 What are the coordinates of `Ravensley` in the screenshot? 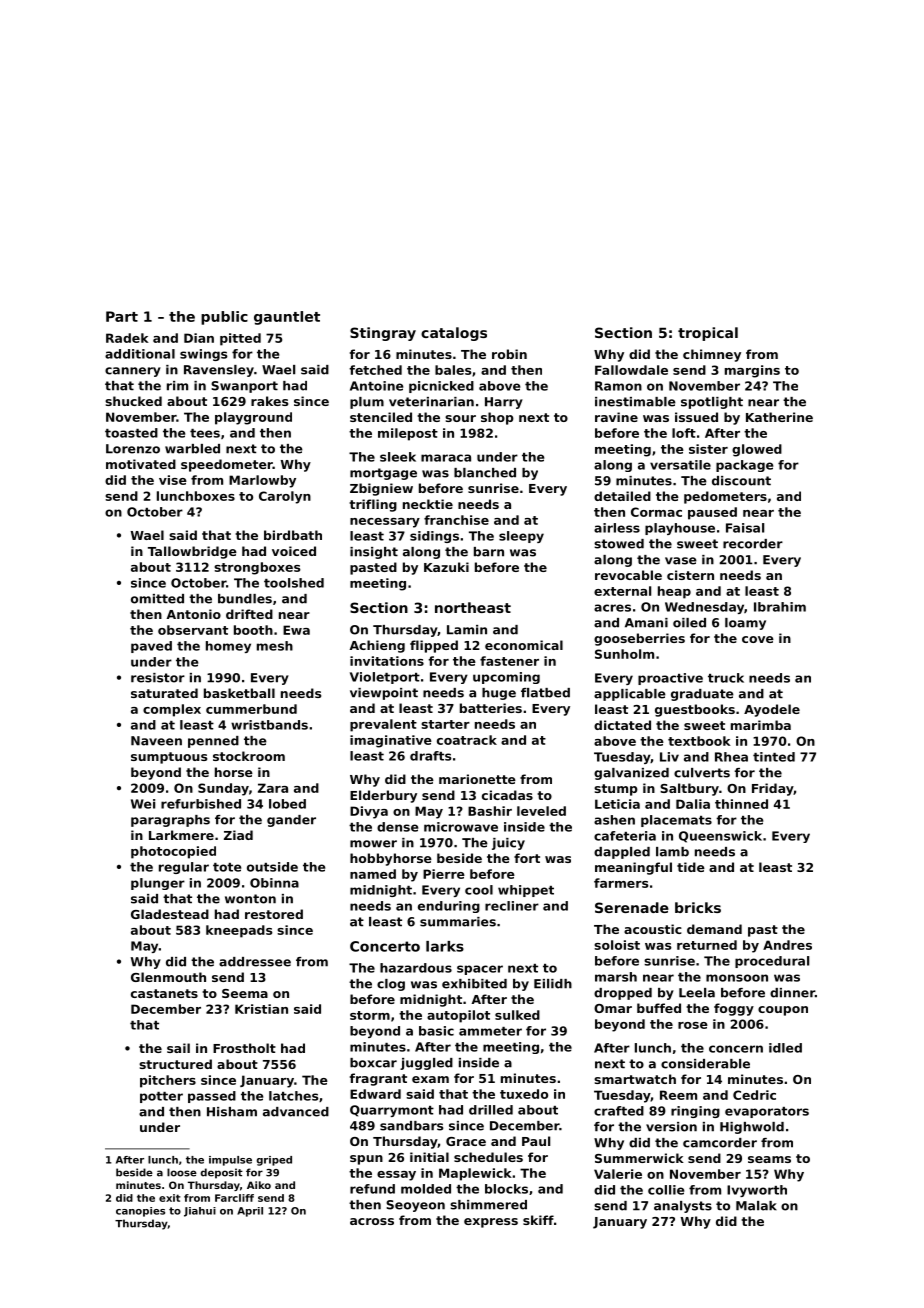 It's located at (219, 371).
